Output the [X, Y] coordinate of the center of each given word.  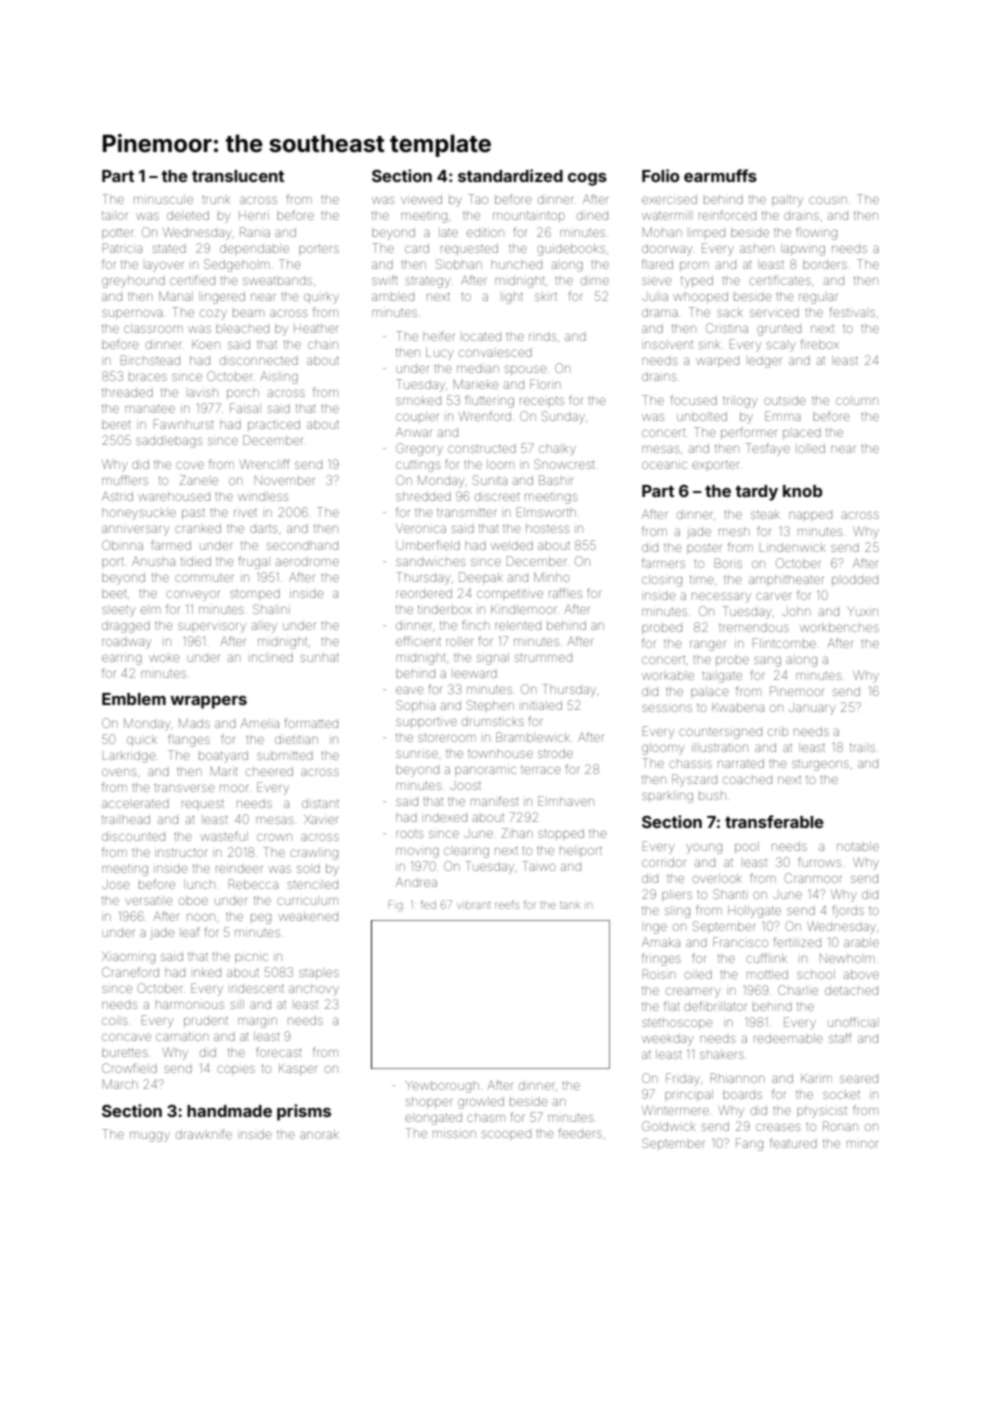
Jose [115, 885]
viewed [421, 199]
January [812, 709]
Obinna [122, 545]
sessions [667, 708]
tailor [114, 216]
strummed [543, 658]
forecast [278, 1052]
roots [409, 834]
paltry [787, 201]
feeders [580, 1133]
